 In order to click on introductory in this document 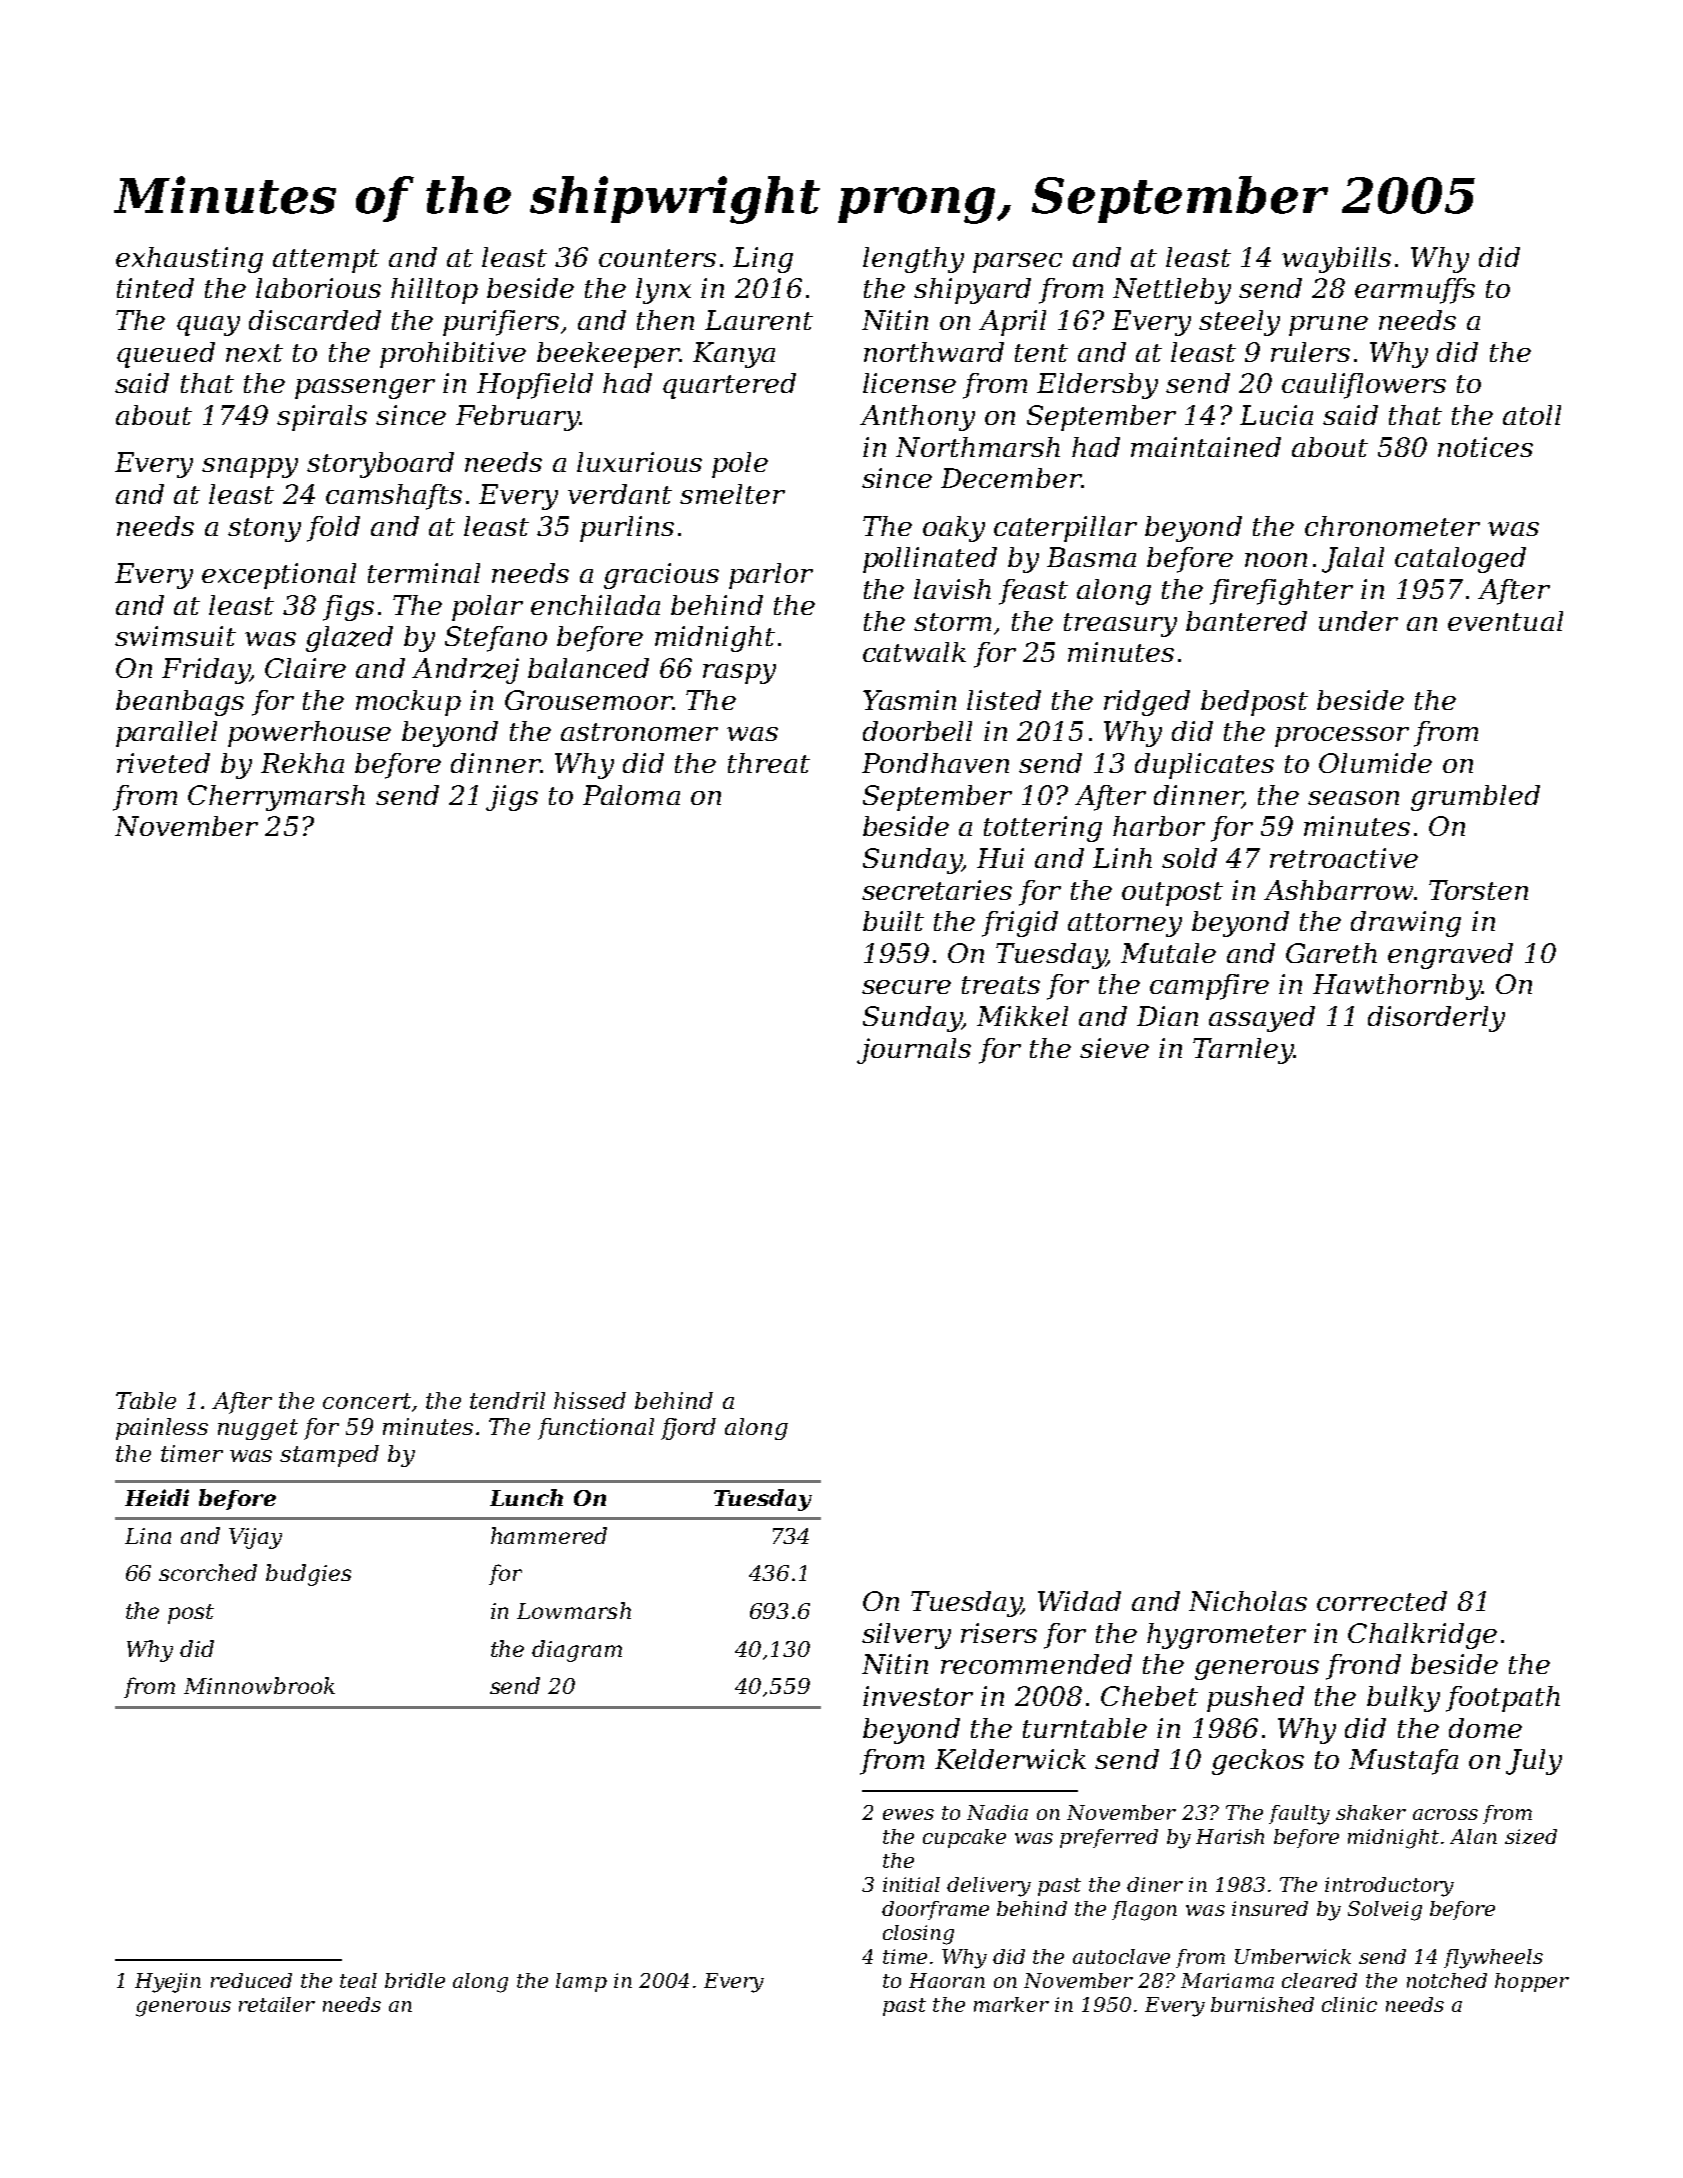, I will do `click(1389, 1887)`.
